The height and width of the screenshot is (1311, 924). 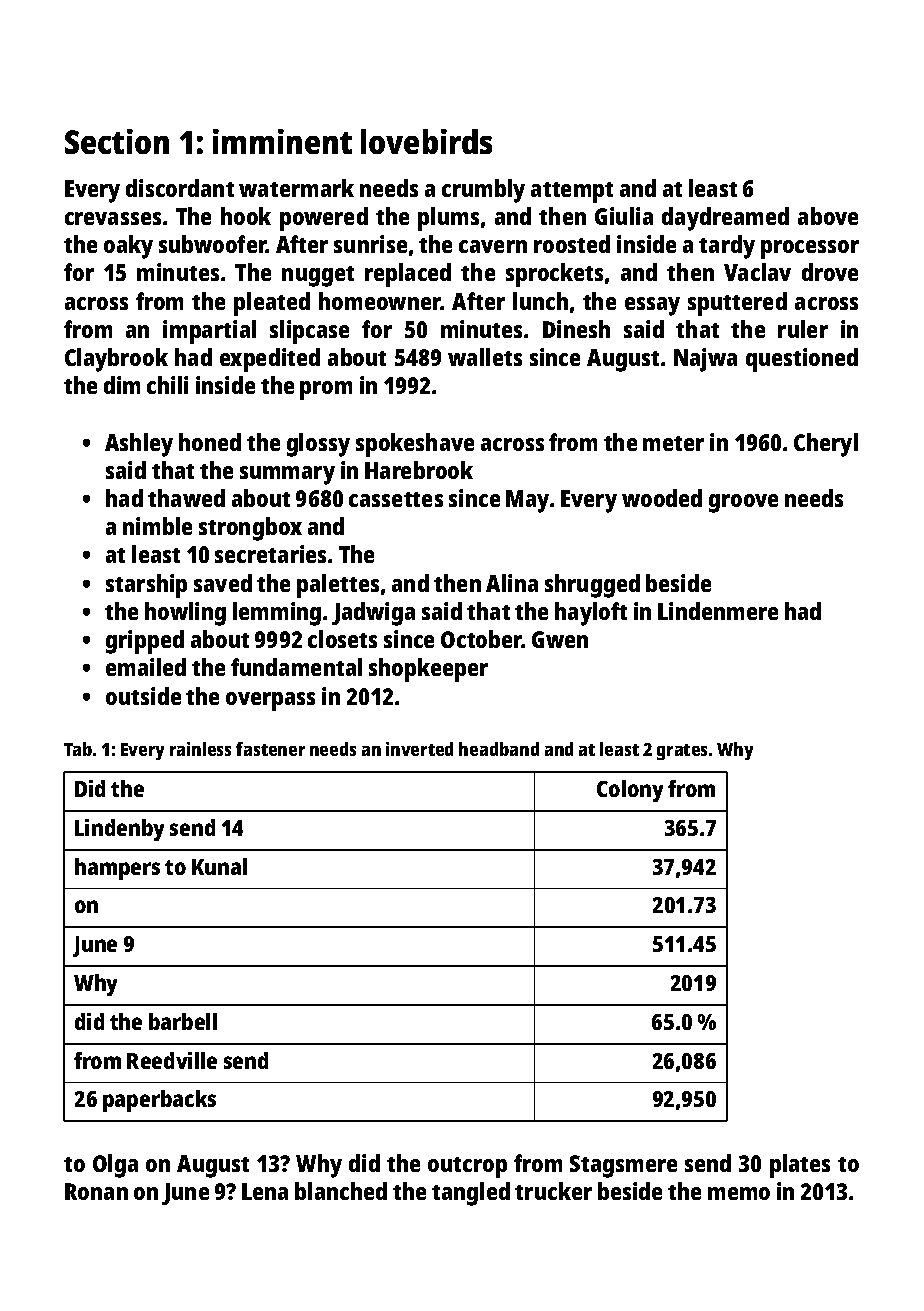 I want to click on Colony, so click(x=630, y=791).
